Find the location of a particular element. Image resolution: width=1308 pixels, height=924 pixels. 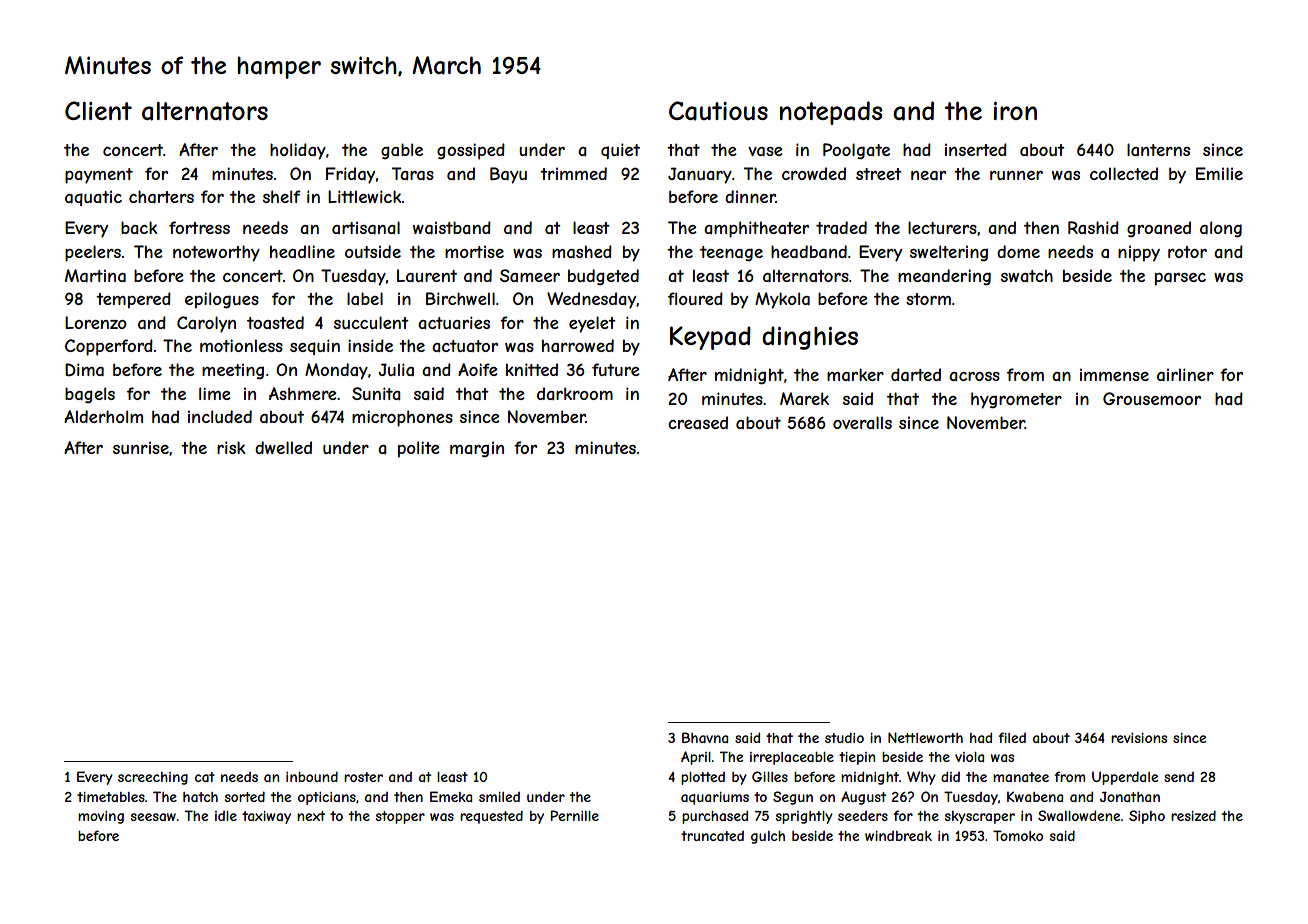

Bhavna is located at coordinates (705, 737).
